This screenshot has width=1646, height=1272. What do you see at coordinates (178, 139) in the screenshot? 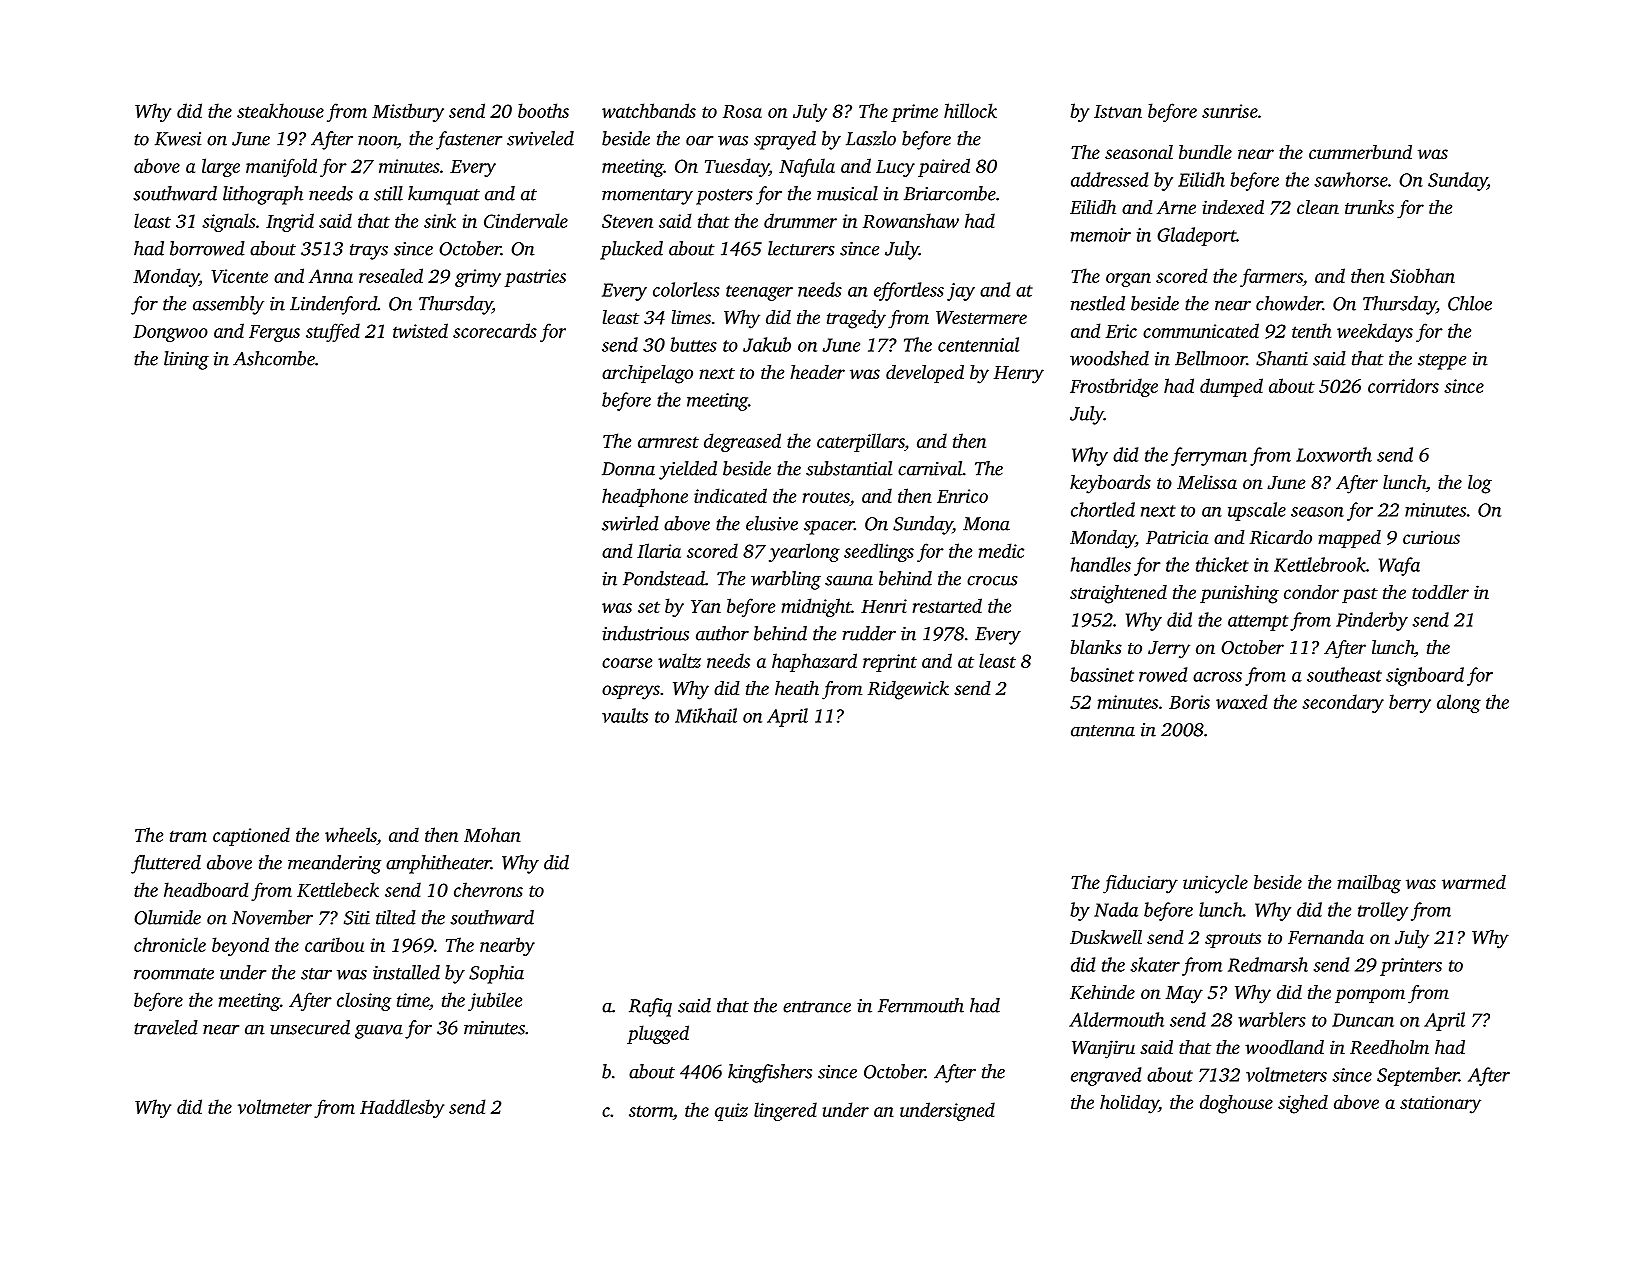
I see `Kwesi` at bounding box center [178, 139].
